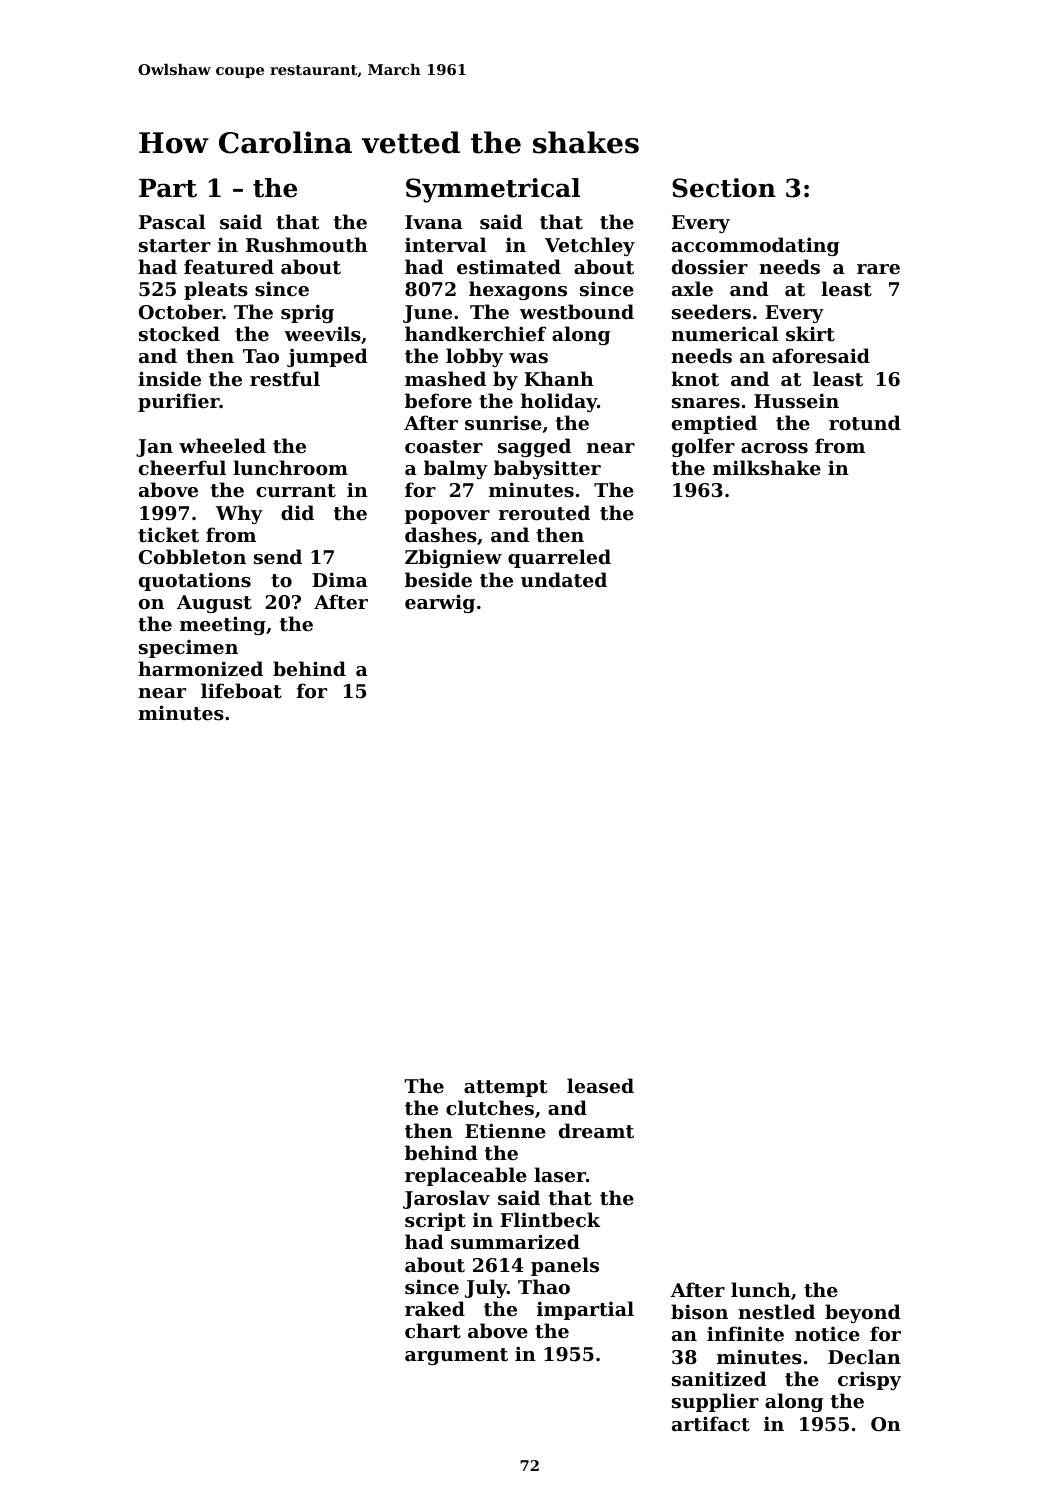  What do you see at coordinates (435, 1221) in the screenshot?
I see `script` at bounding box center [435, 1221].
